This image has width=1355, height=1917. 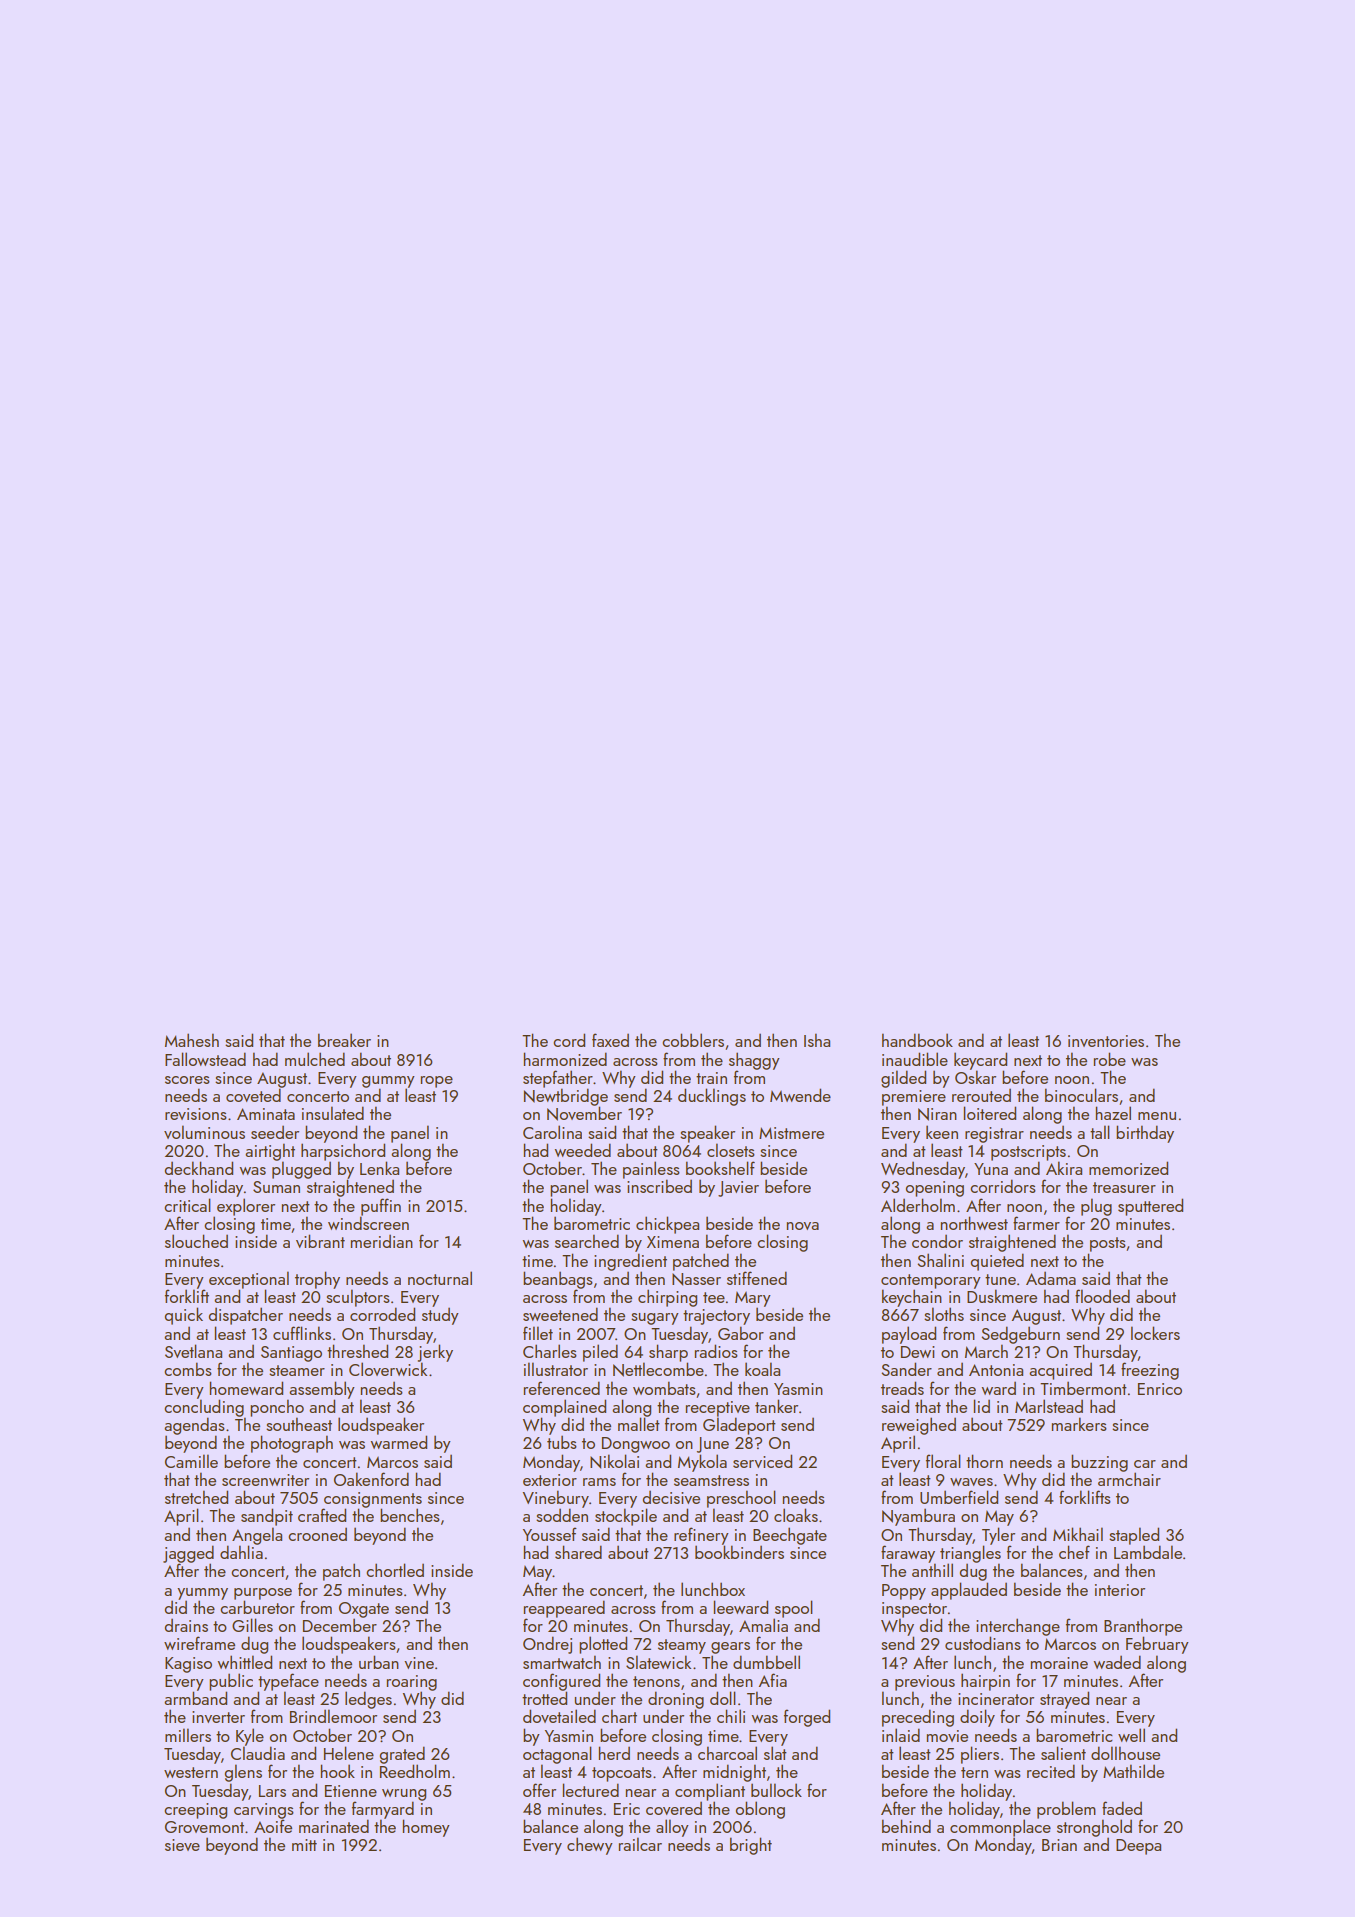 What do you see at coordinates (184, 1316) in the image?
I see `quick` at bounding box center [184, 1316].
